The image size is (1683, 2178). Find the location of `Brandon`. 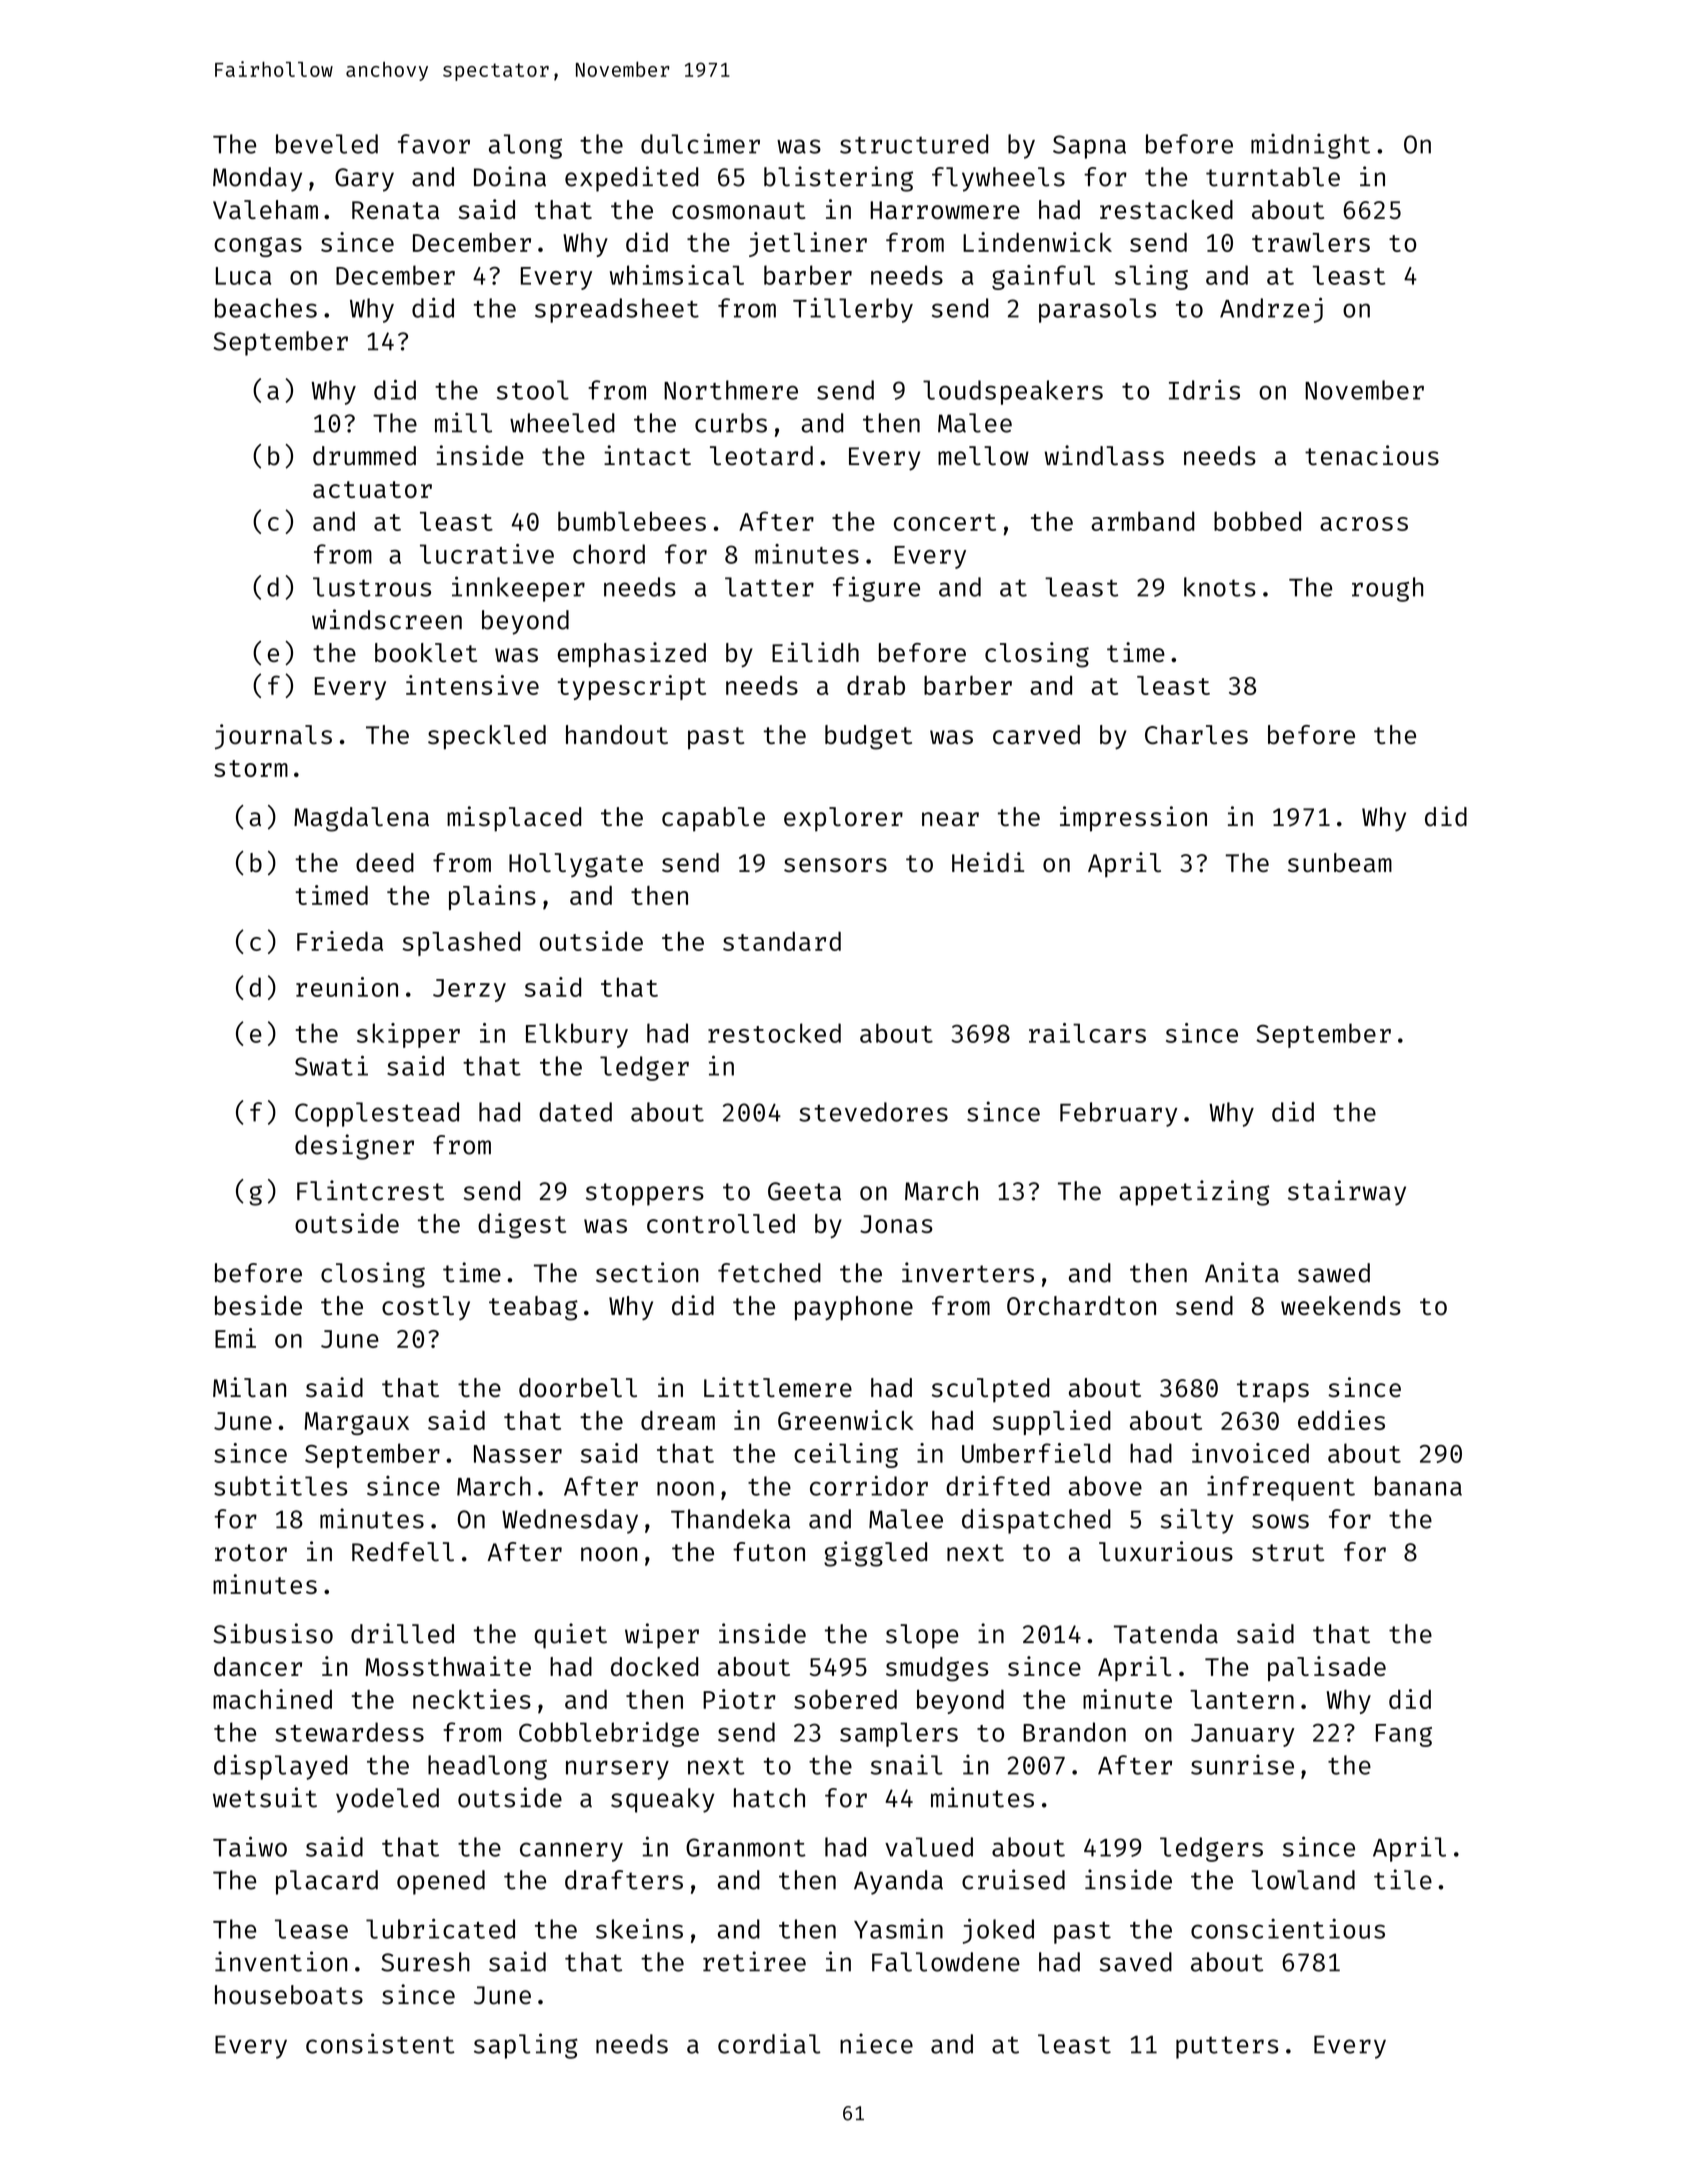

Brandon is located at coordinates (1074, 1732).
